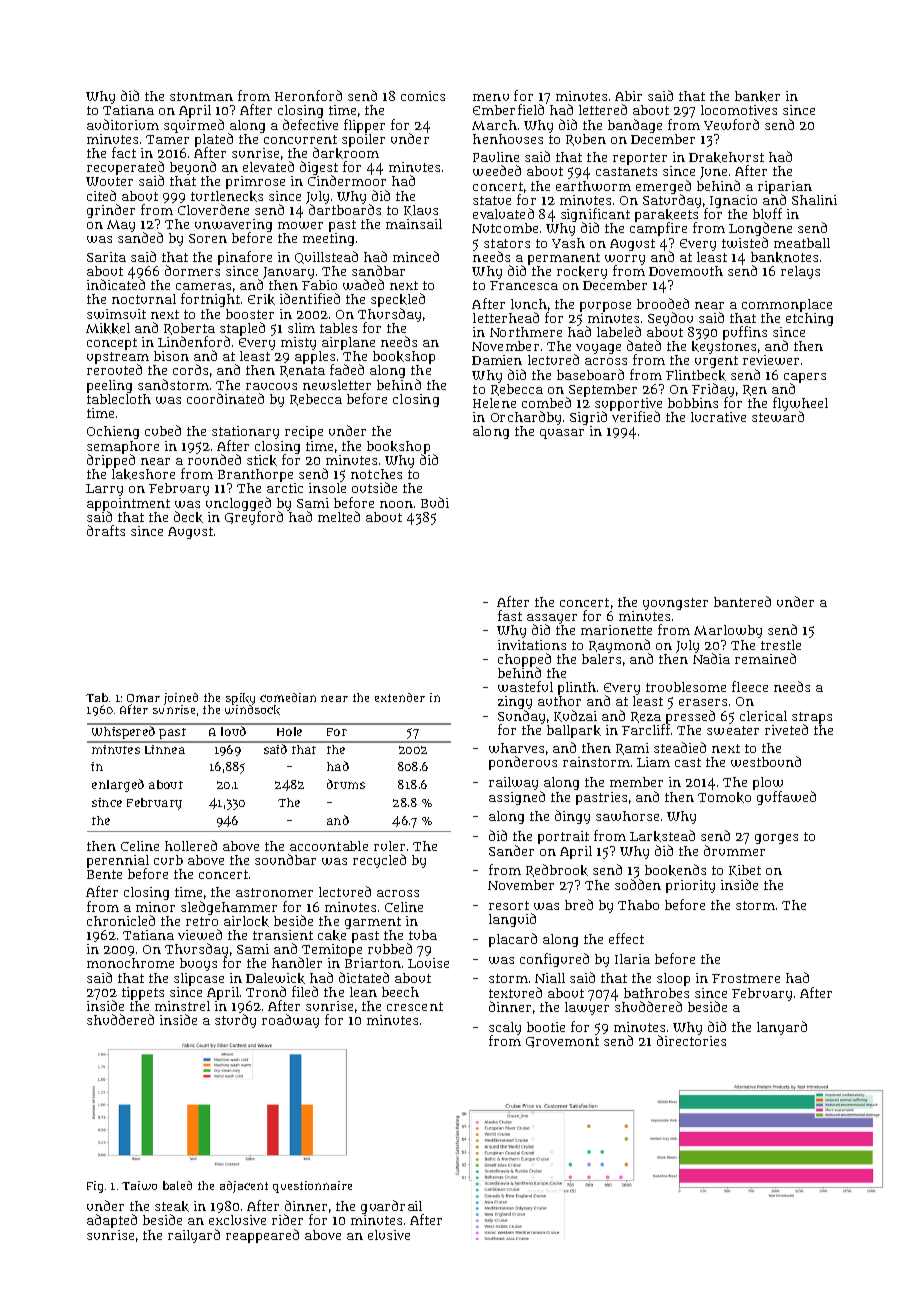  Describe the element at coordinates (106, 530) in the screenshot. I see `drafts` at that location.
